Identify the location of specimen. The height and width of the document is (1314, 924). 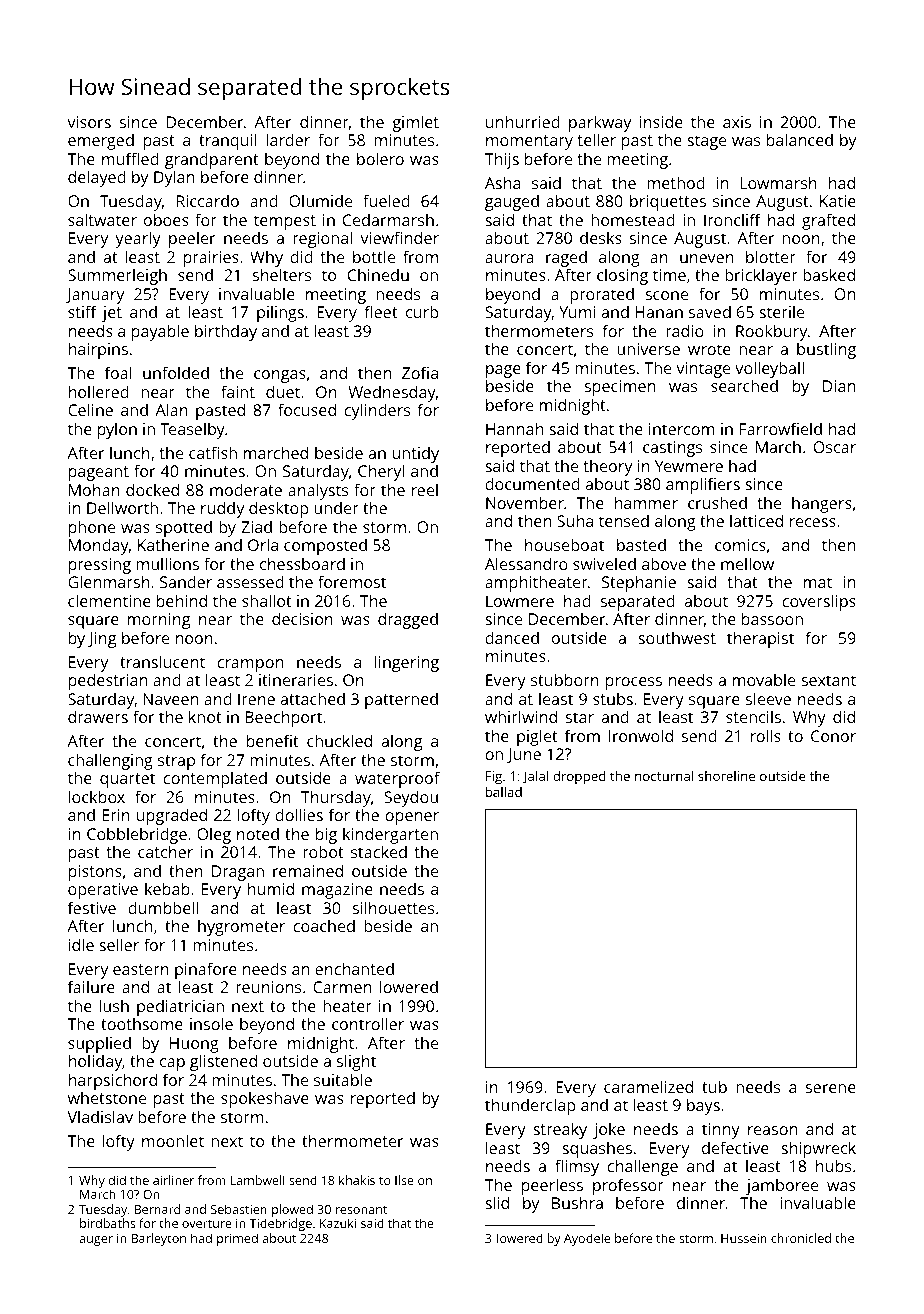
(620, 388).
